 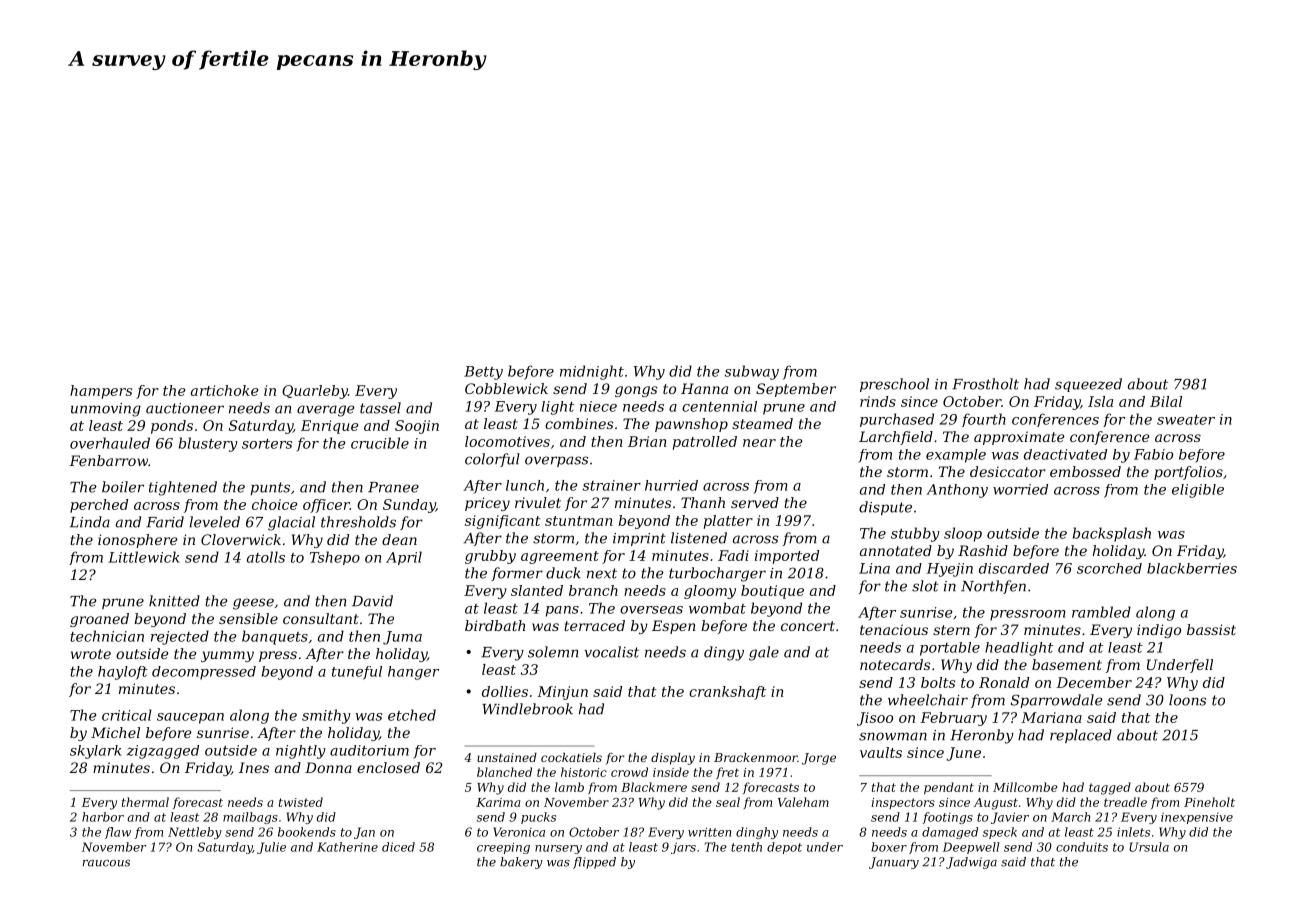 What do you see at coordinates (507, 441) in the image?
I see `locomotives` at bounding box center [507, 441].
